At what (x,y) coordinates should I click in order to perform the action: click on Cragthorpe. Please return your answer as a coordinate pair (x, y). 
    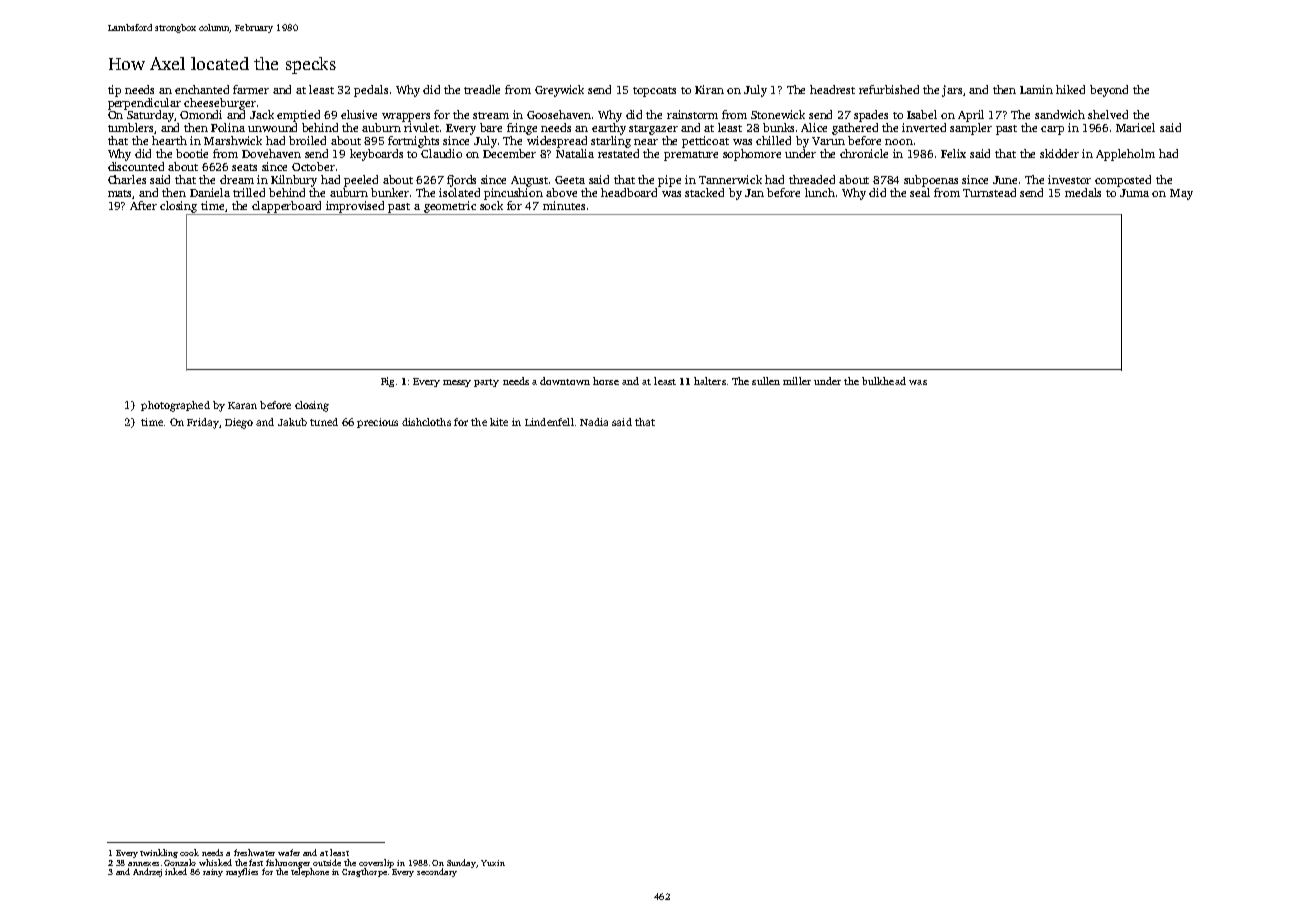
    Looking at the image, I should click on (364, 872).
